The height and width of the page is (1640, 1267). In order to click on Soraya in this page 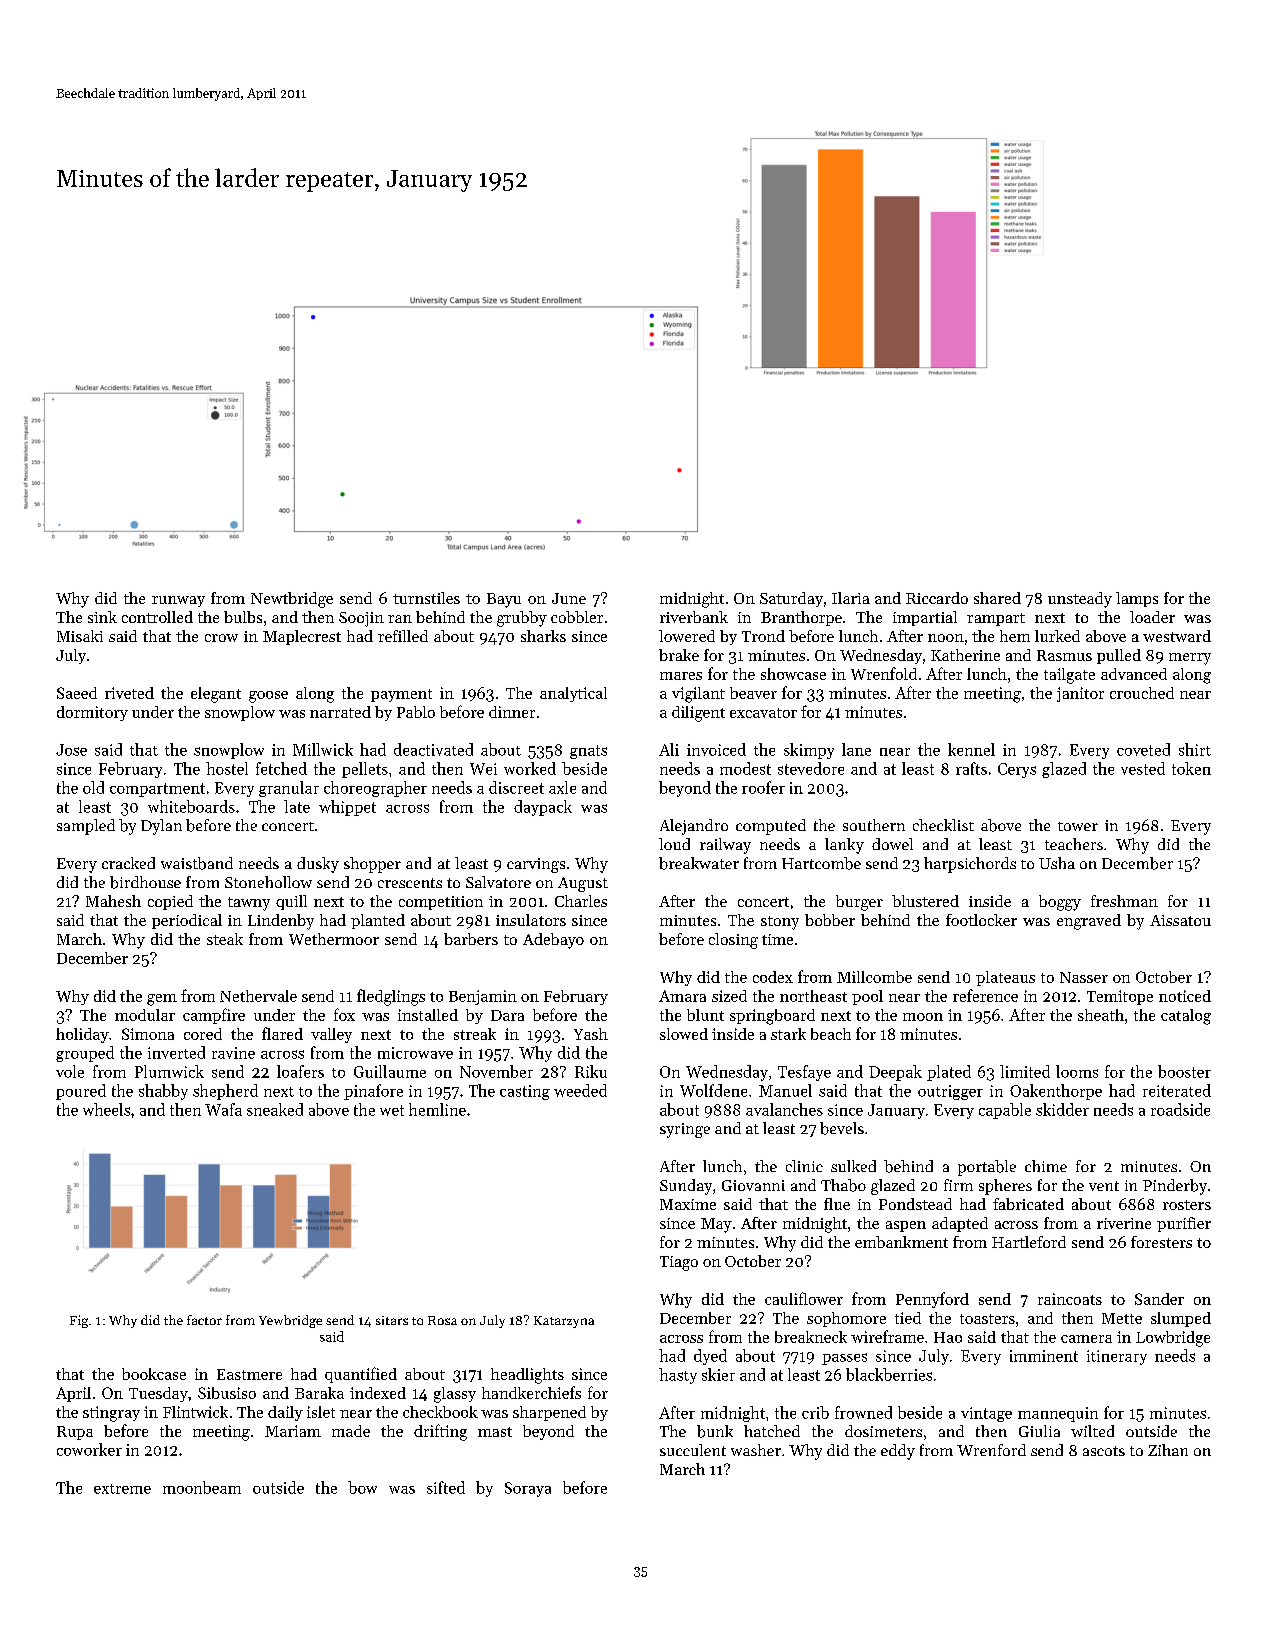, I will do `click(528, 1489)`.
